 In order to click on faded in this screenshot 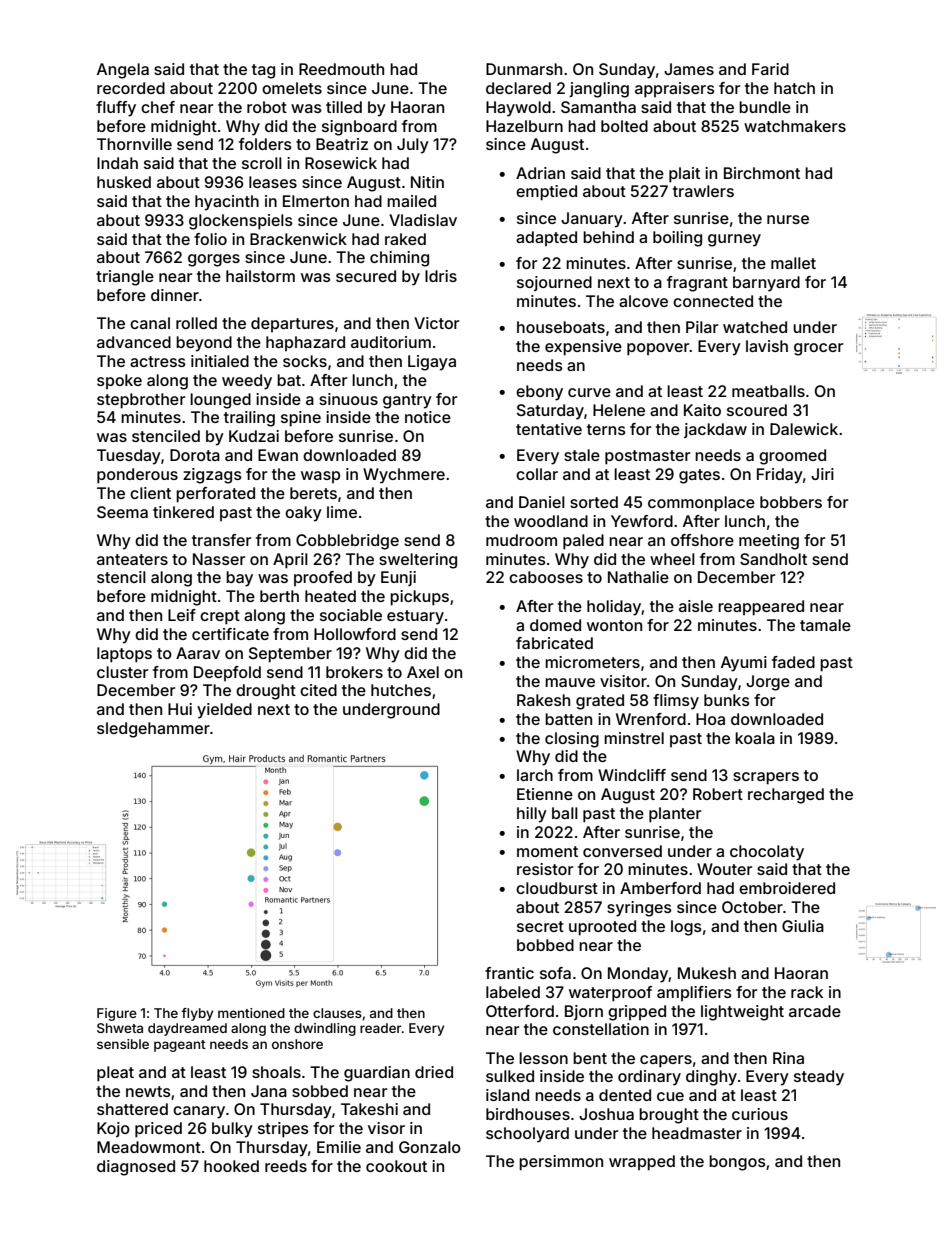, I will do `click(793, 662)`.
